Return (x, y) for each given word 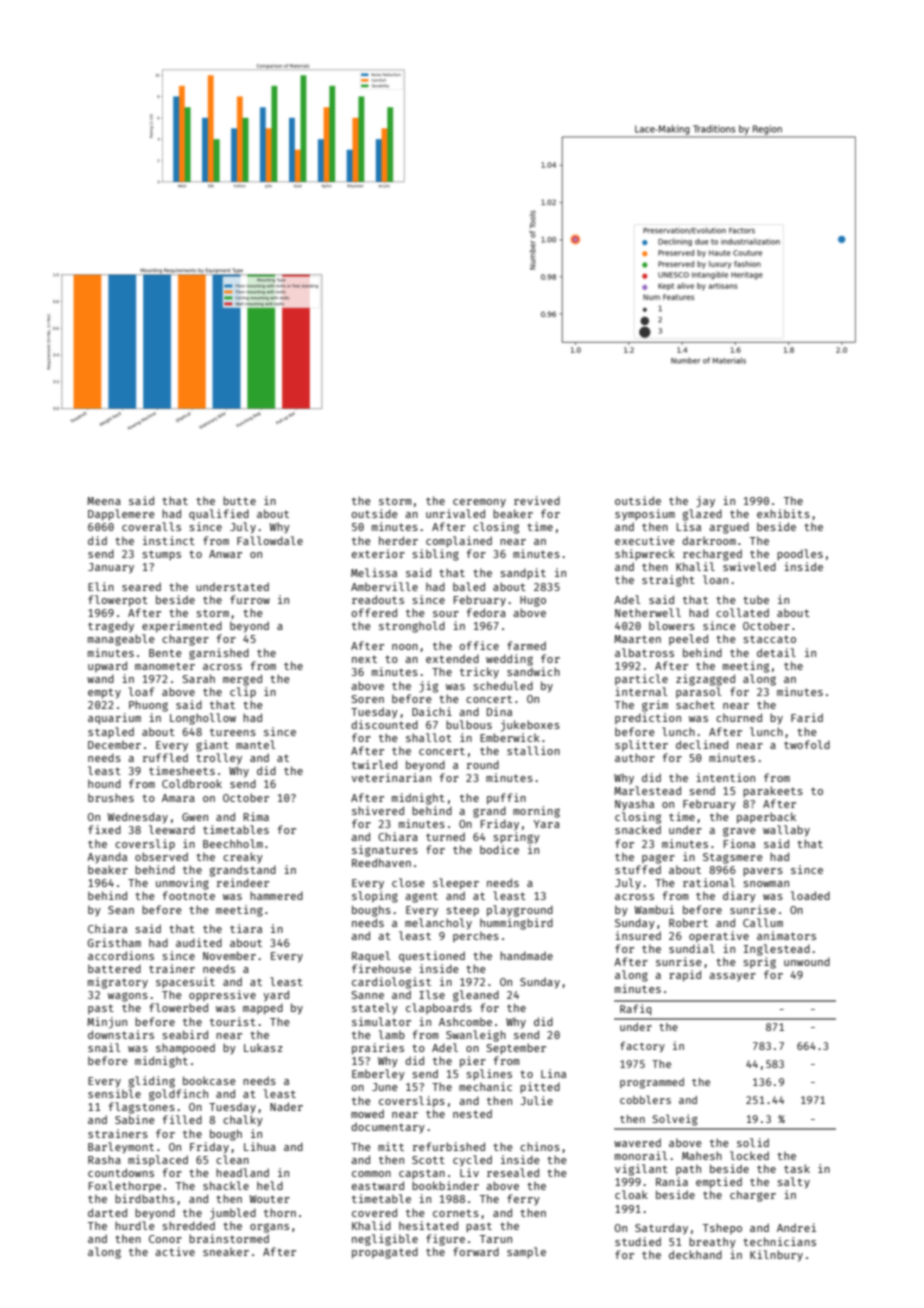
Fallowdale (270, 540)
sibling (435, 555)
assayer (732, 977)
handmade (526, 955)
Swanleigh (476, 1036)
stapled (111, 732)
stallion (533, 750)
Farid (807, 717)
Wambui (654, 909)
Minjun (107, 1023)
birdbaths (145, 1198)
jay (706, 502)
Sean (121, 910)
